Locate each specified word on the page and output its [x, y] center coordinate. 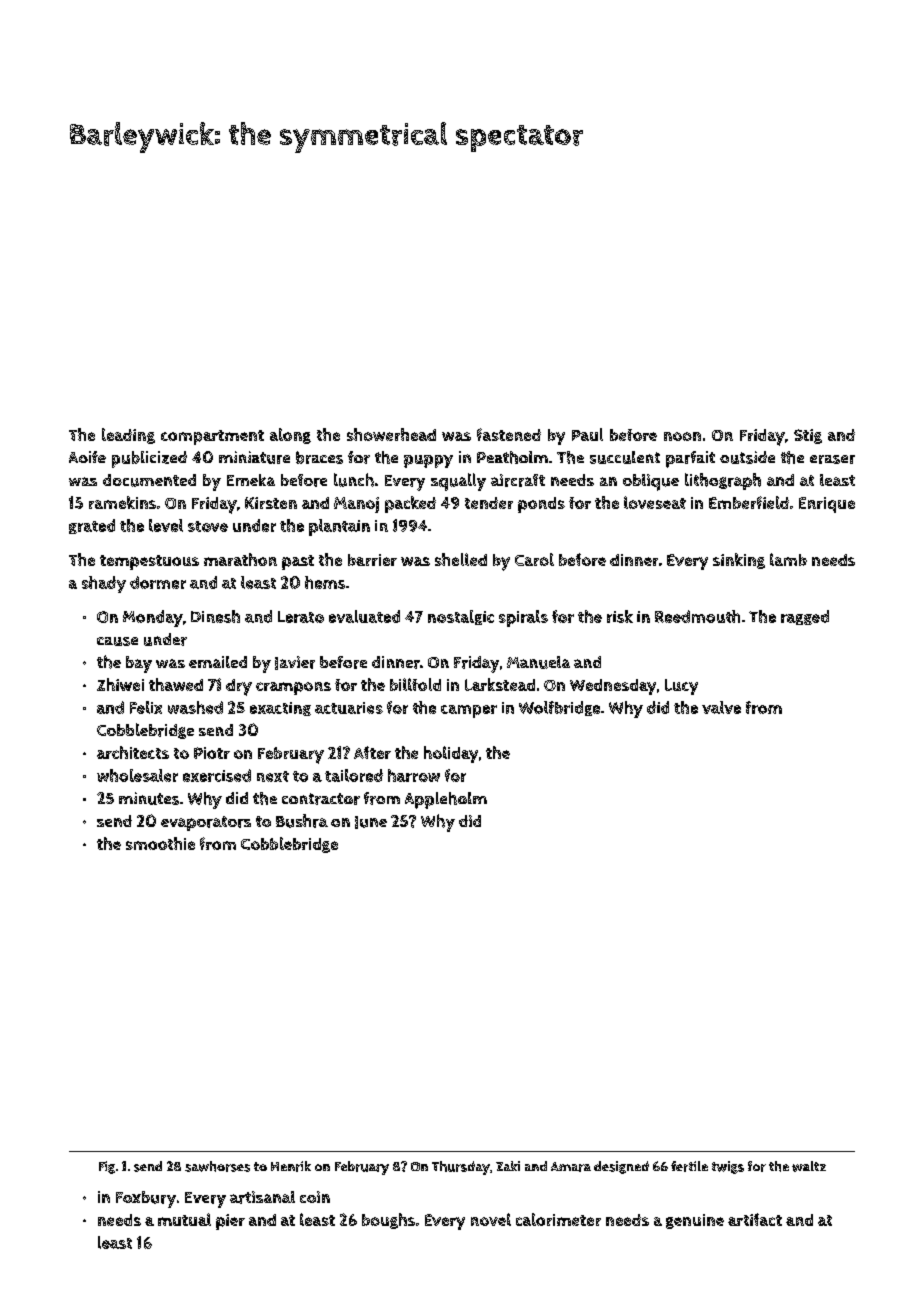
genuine [695, 1221]
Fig [107, 1167]
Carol [534, 559]
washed [195, 707]
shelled [461, 559]
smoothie [160, 843]
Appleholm [446, 800]
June [371, 822]
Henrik [291, 1166]
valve [721, 707]
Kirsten [271, 503]
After [372, 752]
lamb [788, 559]
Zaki [508, 1166]
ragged [805, 617]
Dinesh [215, 616]
